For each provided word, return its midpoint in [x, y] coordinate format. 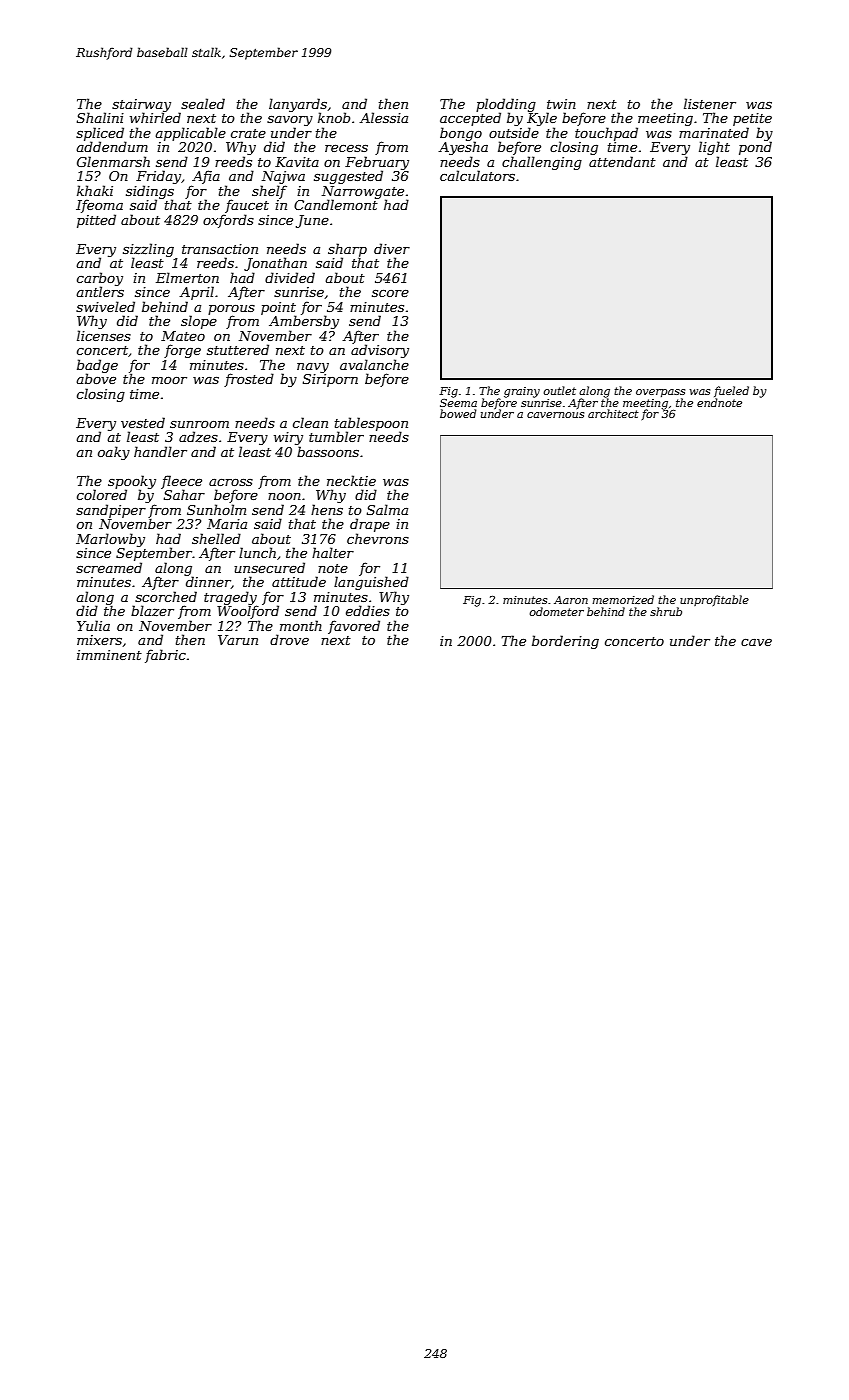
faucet [247, 206]
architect [613, 413]
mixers [99, 640]
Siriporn [330, 380]
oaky [114, 453]
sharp [347, 250]
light [714, 148]
